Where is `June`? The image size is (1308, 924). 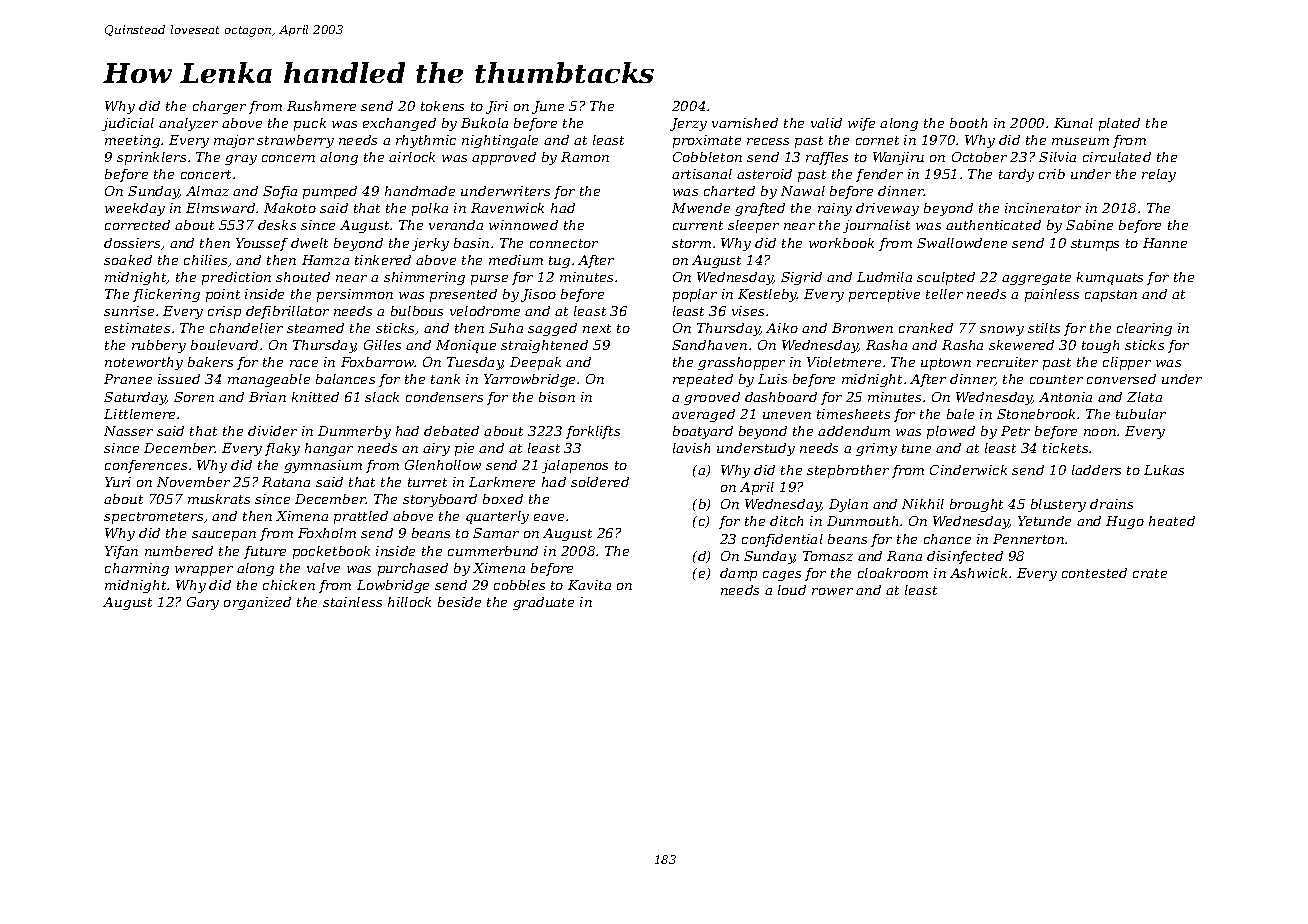 June is located at coordinates (548, 107).
